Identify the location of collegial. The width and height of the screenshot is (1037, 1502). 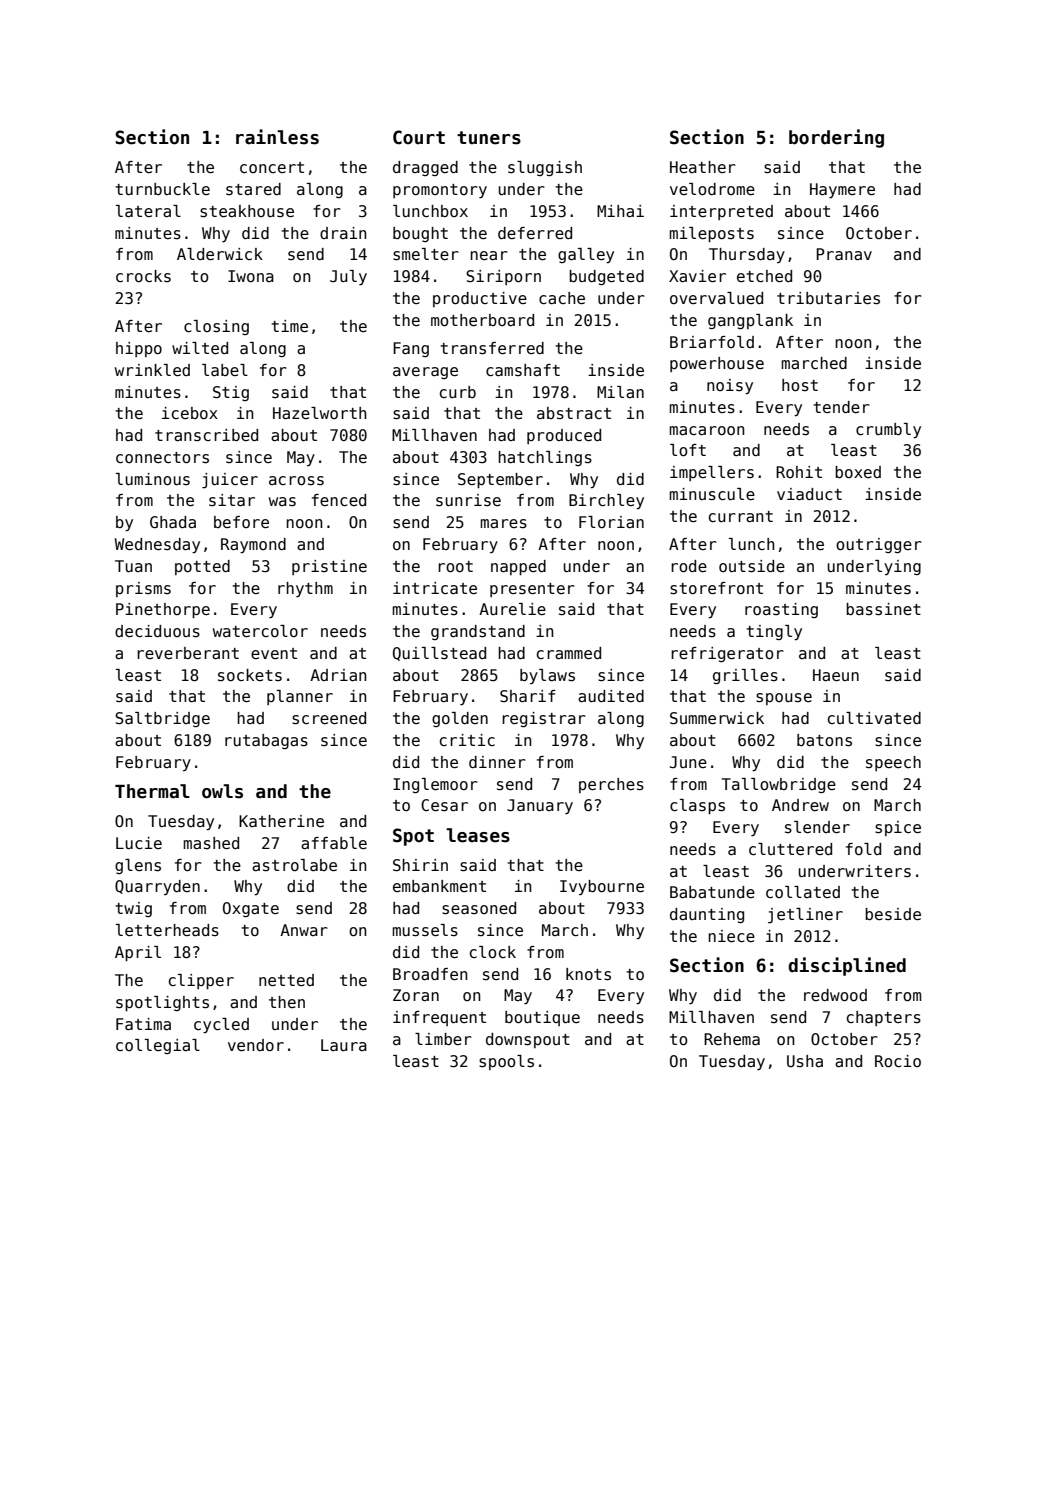
(158, 1046).
